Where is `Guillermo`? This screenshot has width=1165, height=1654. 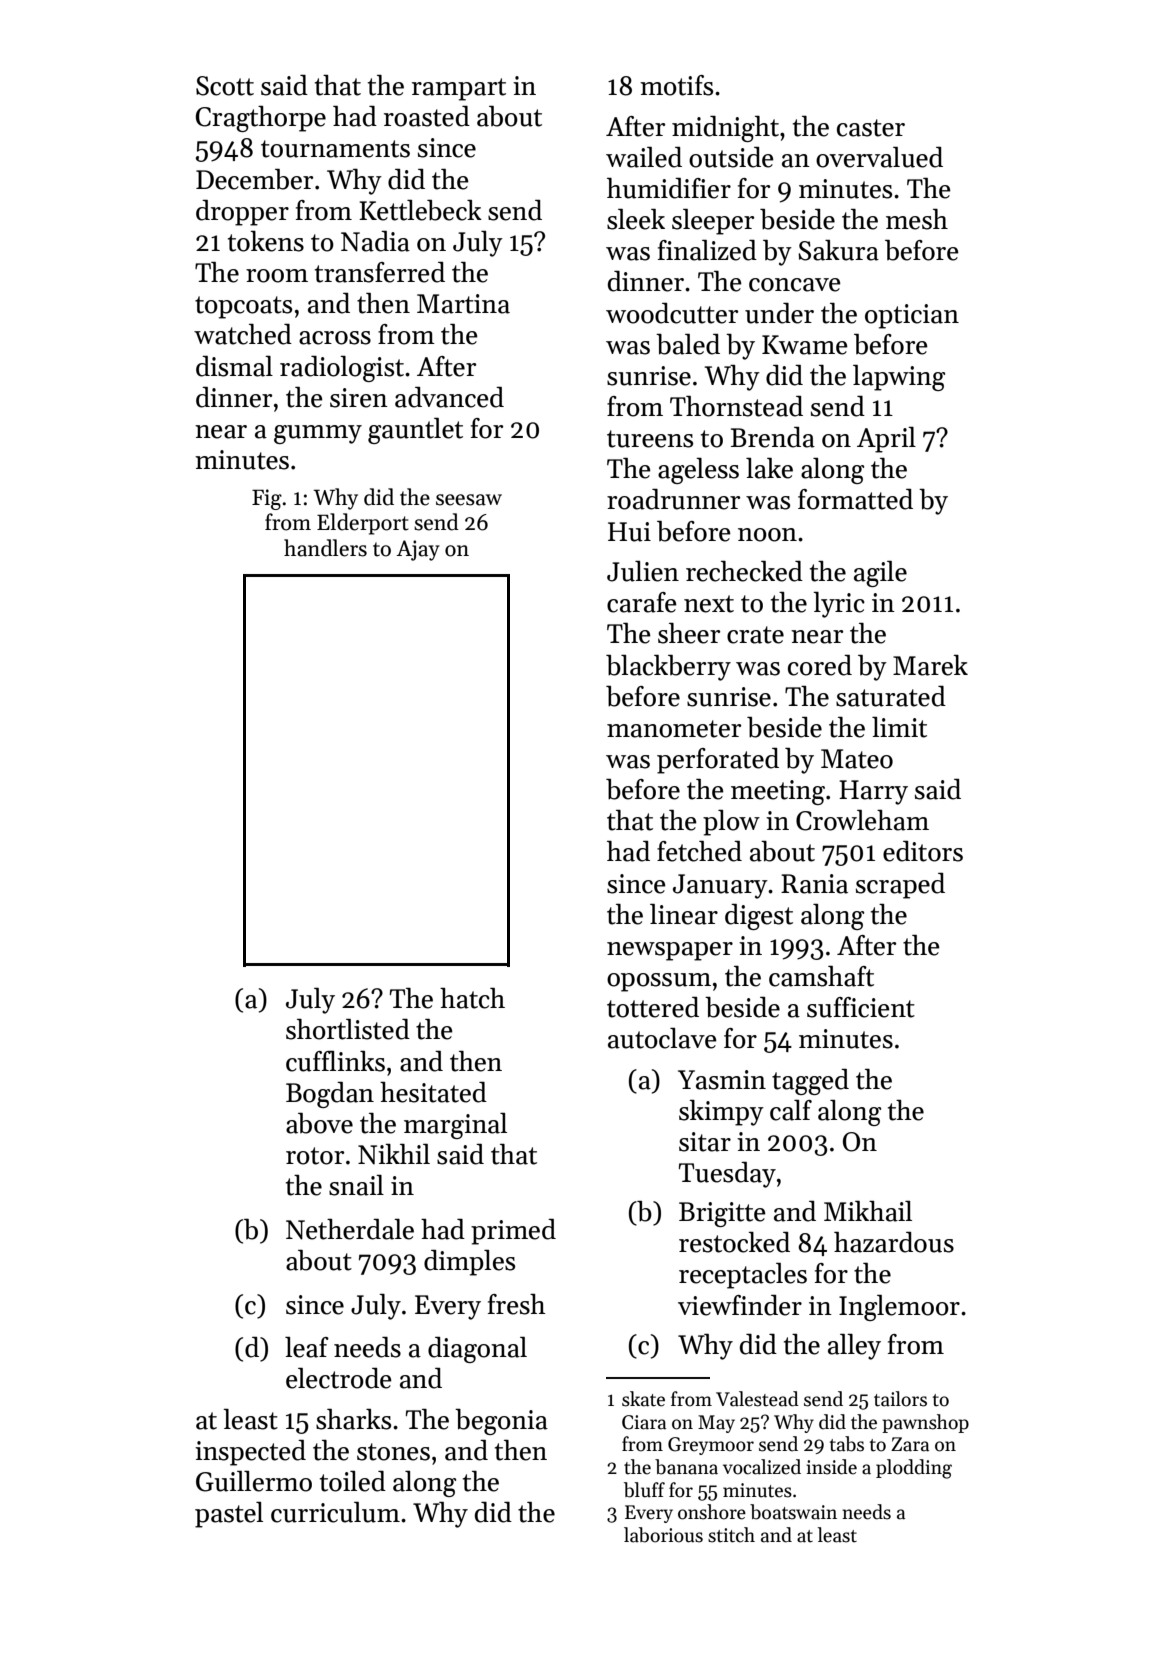 Guillermo is located at coordinates (254, 1481).
